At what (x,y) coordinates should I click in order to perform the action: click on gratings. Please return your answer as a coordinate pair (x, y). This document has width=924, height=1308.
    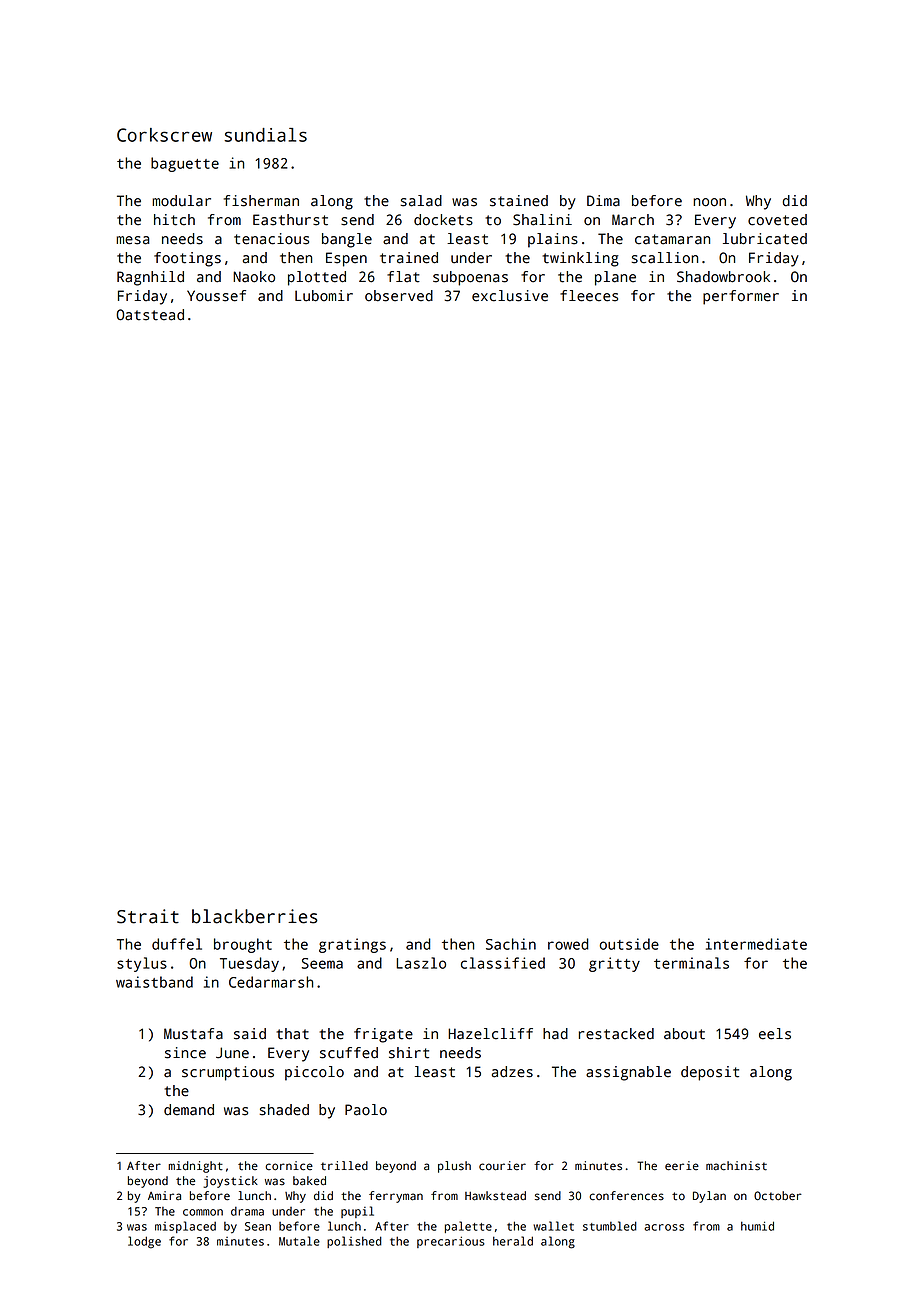
    Looking at the image, I should click on (352, 945).
